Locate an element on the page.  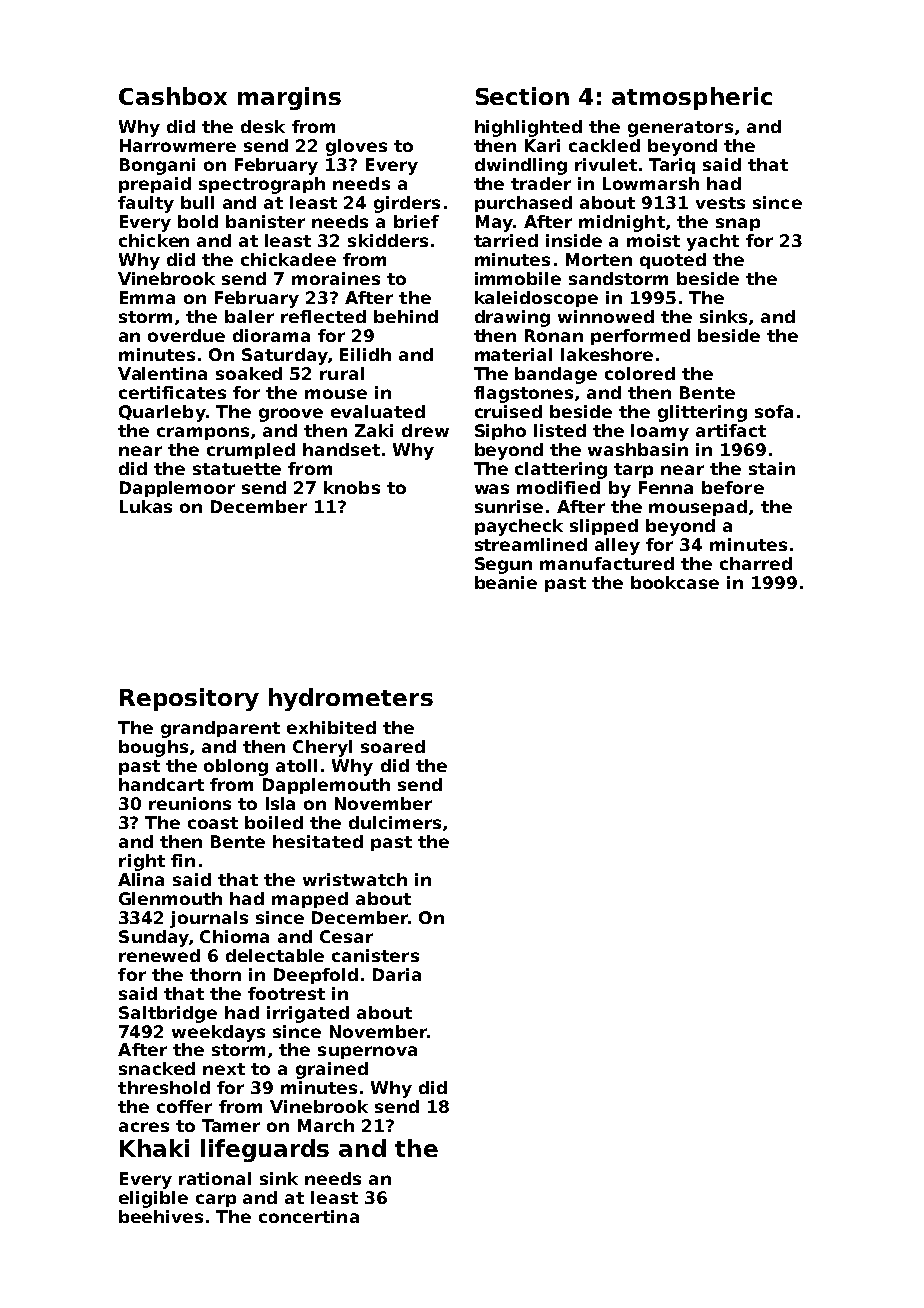
Section is located at coordinates (522, 96).
